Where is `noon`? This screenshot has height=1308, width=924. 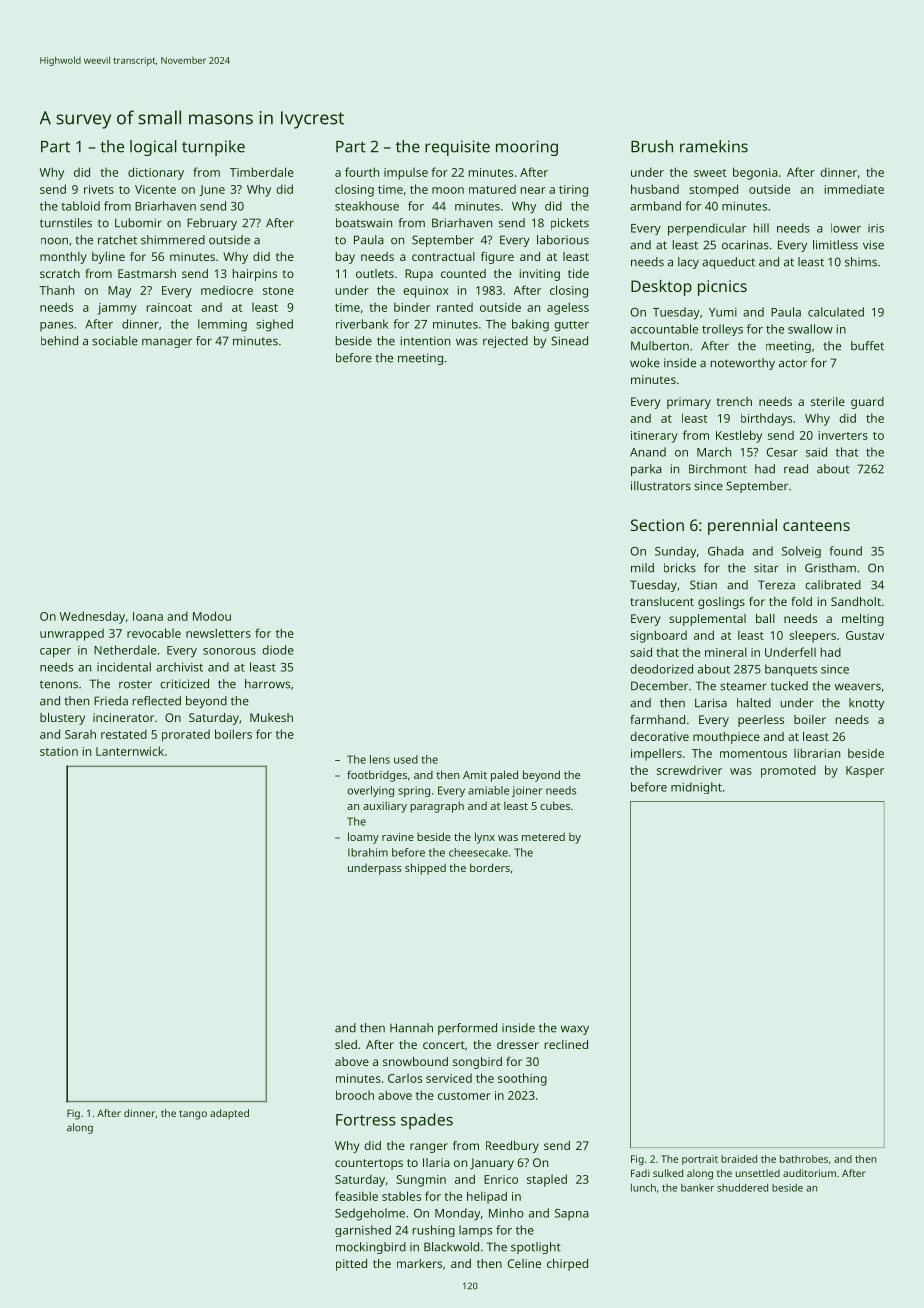
noon is located at coordinates (54, 241).
